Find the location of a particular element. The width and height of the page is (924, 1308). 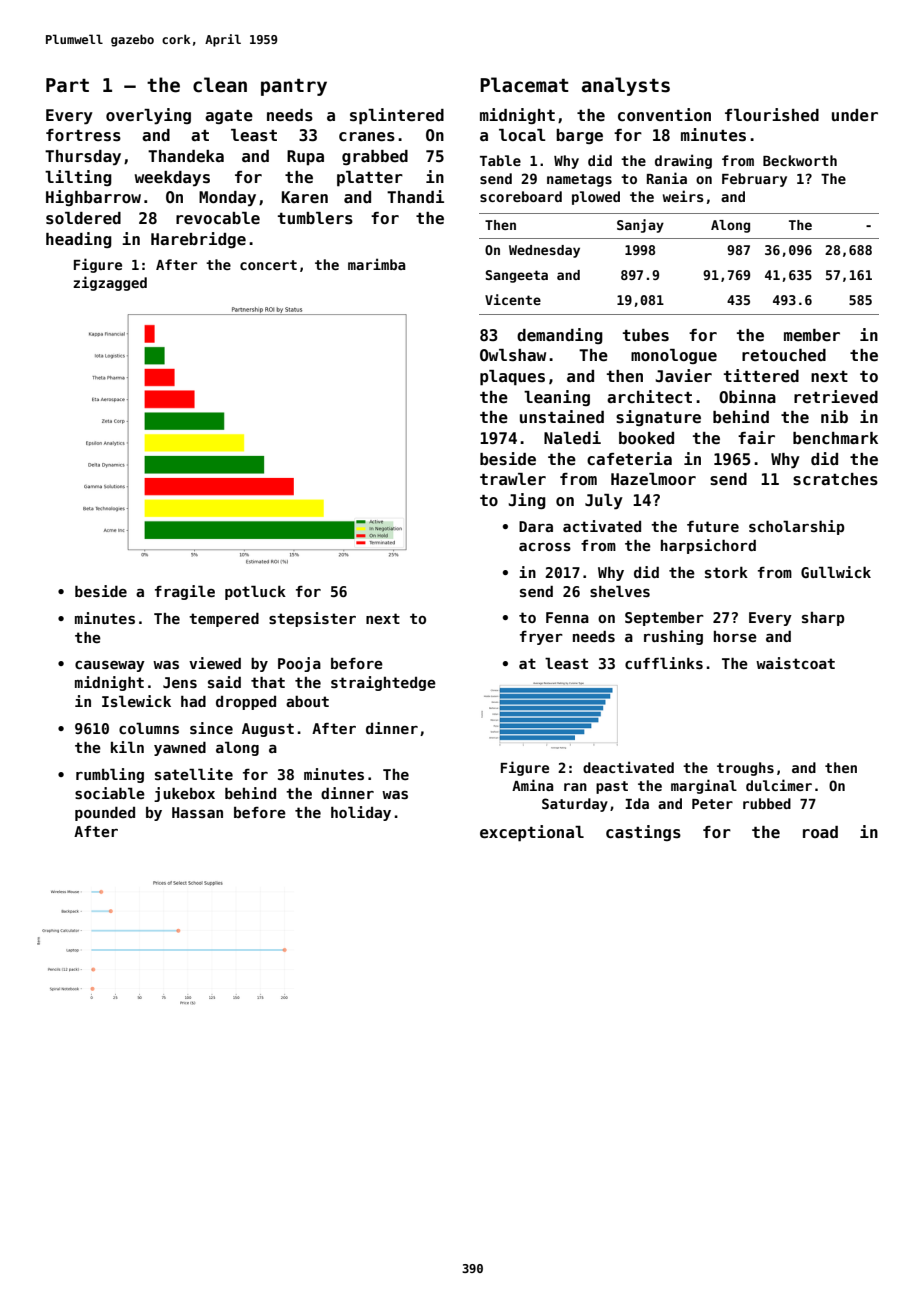

fragile is located at coordinates (185, 592).
